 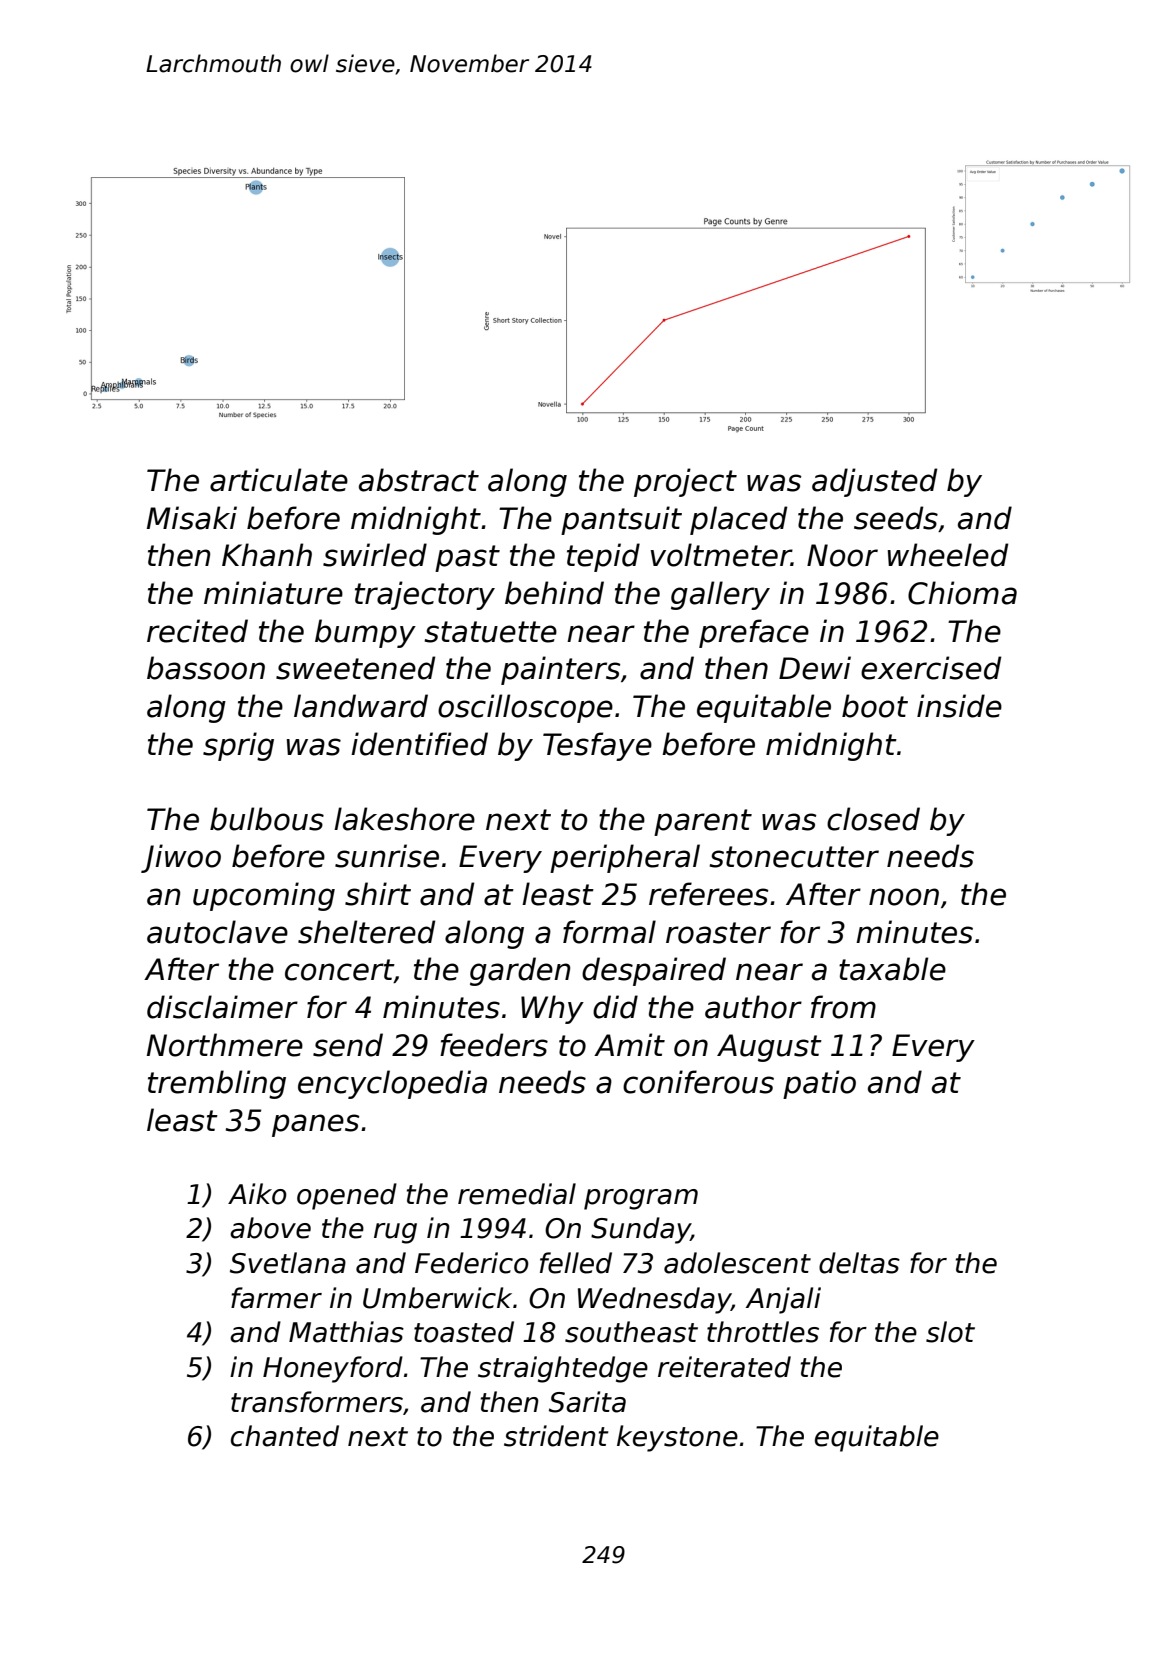 What do you see at coordinates (859, 1263) in the image?
I see `deltas` at bounding box center [859, 1263].
